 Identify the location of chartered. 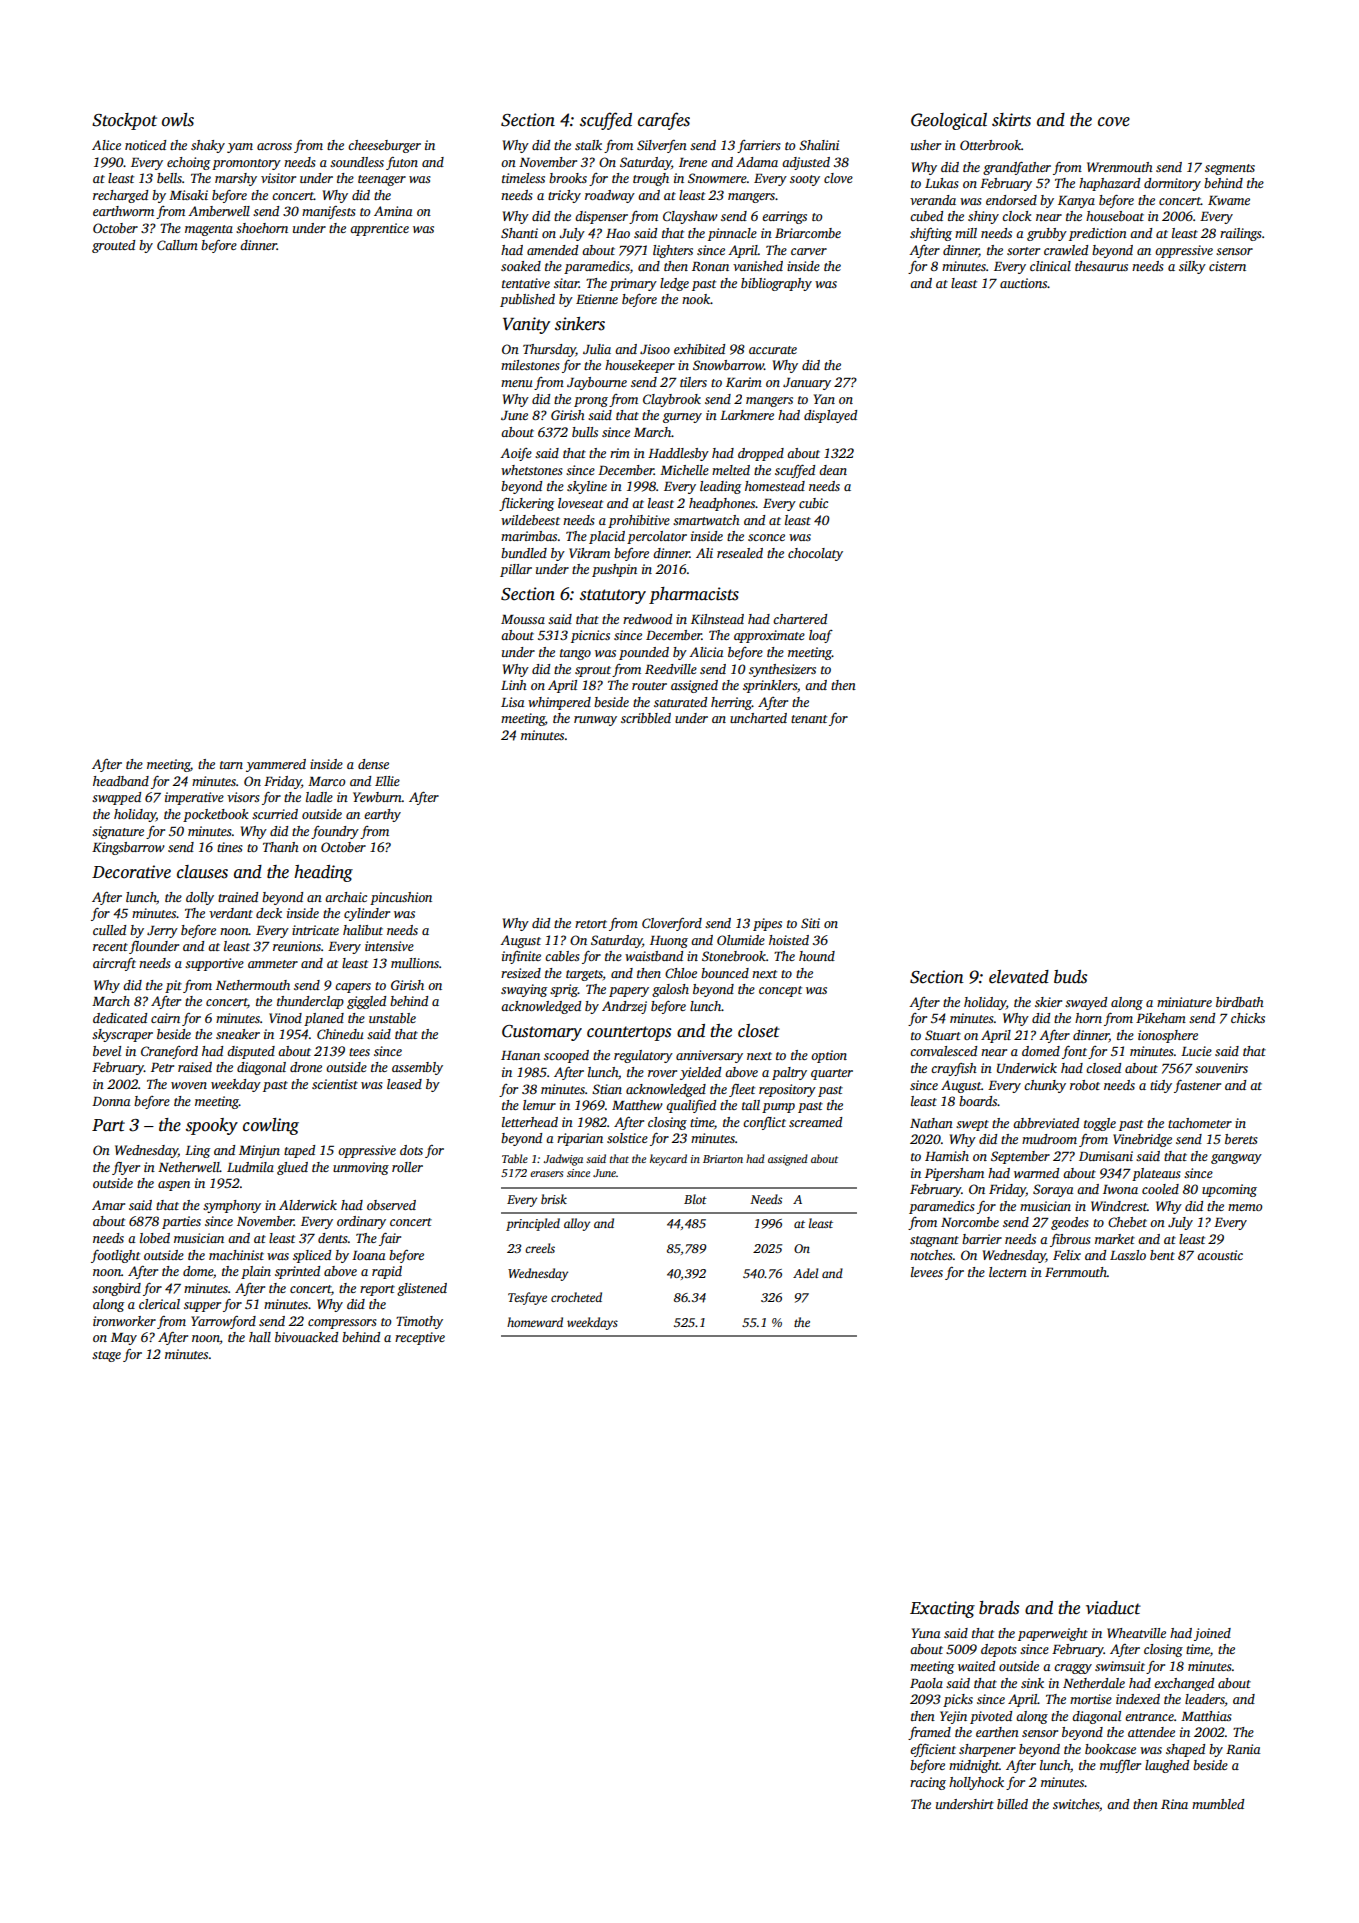
(800, 619).
